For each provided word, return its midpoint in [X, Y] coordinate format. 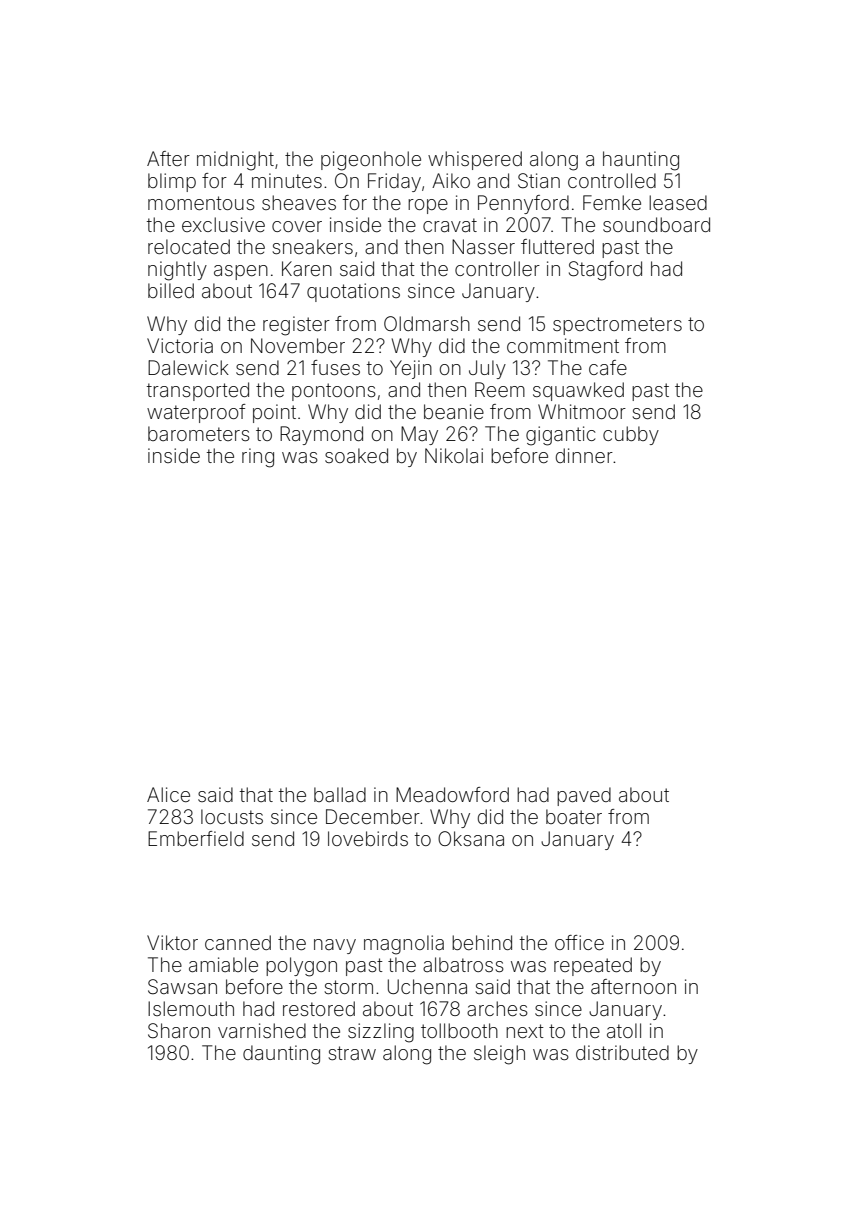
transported [198, 391]
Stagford [605, 271]
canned [238, 942]
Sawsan [182, 987]
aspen [241, 272]
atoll [624, 1030]
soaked [356, 455]
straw [352, 1053]
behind [482, 942]
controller [497, 268]
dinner [584, 455]
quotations [353, 292]
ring [258, 458]
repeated [593, 966]
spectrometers [617, 326]
